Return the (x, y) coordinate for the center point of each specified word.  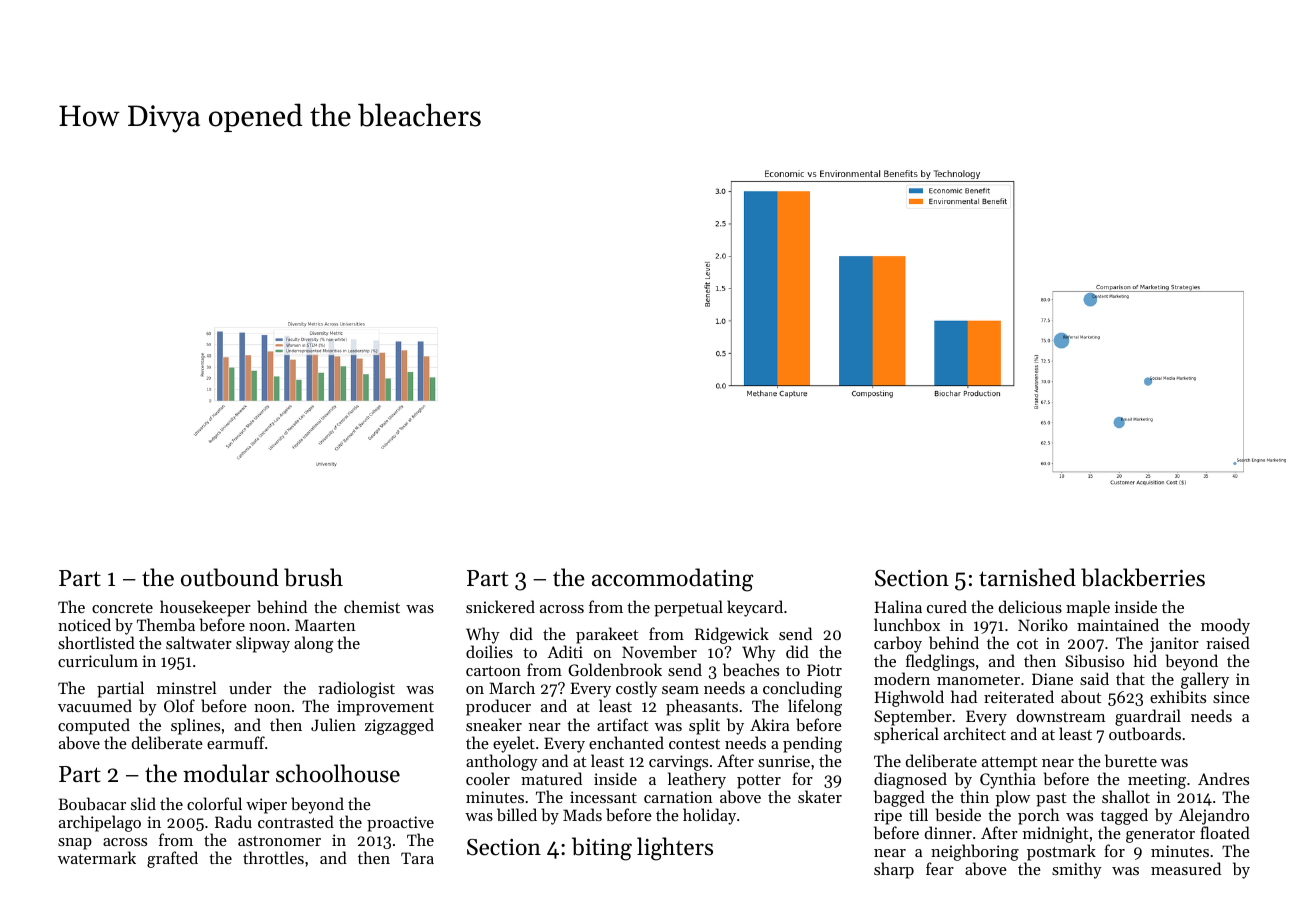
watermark (97, 857)
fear (940, 868)
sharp (894, 870)
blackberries (1143, 577)
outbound (230, 577)
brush (313, 577)
